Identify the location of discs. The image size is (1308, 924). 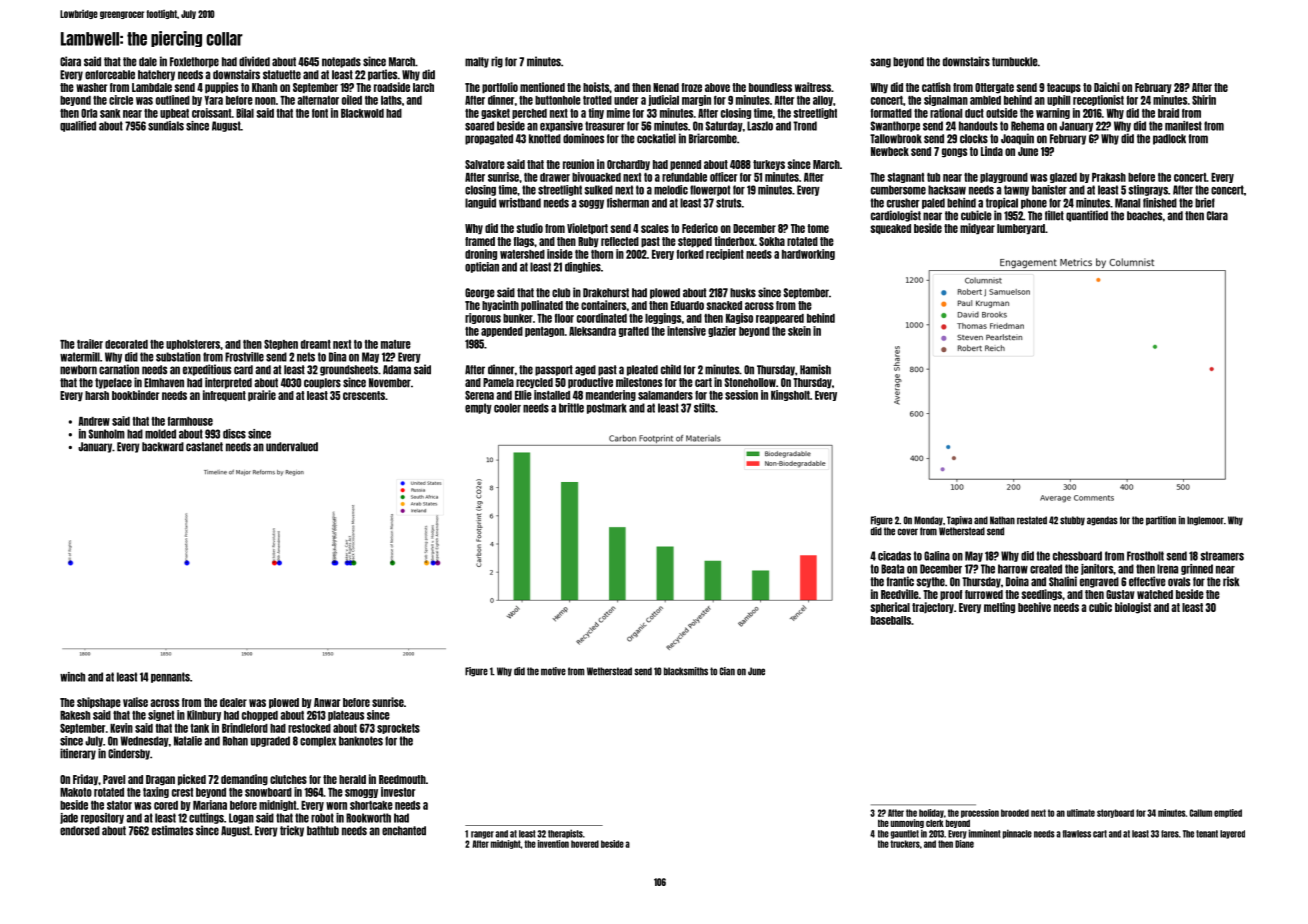
(234, 434).
